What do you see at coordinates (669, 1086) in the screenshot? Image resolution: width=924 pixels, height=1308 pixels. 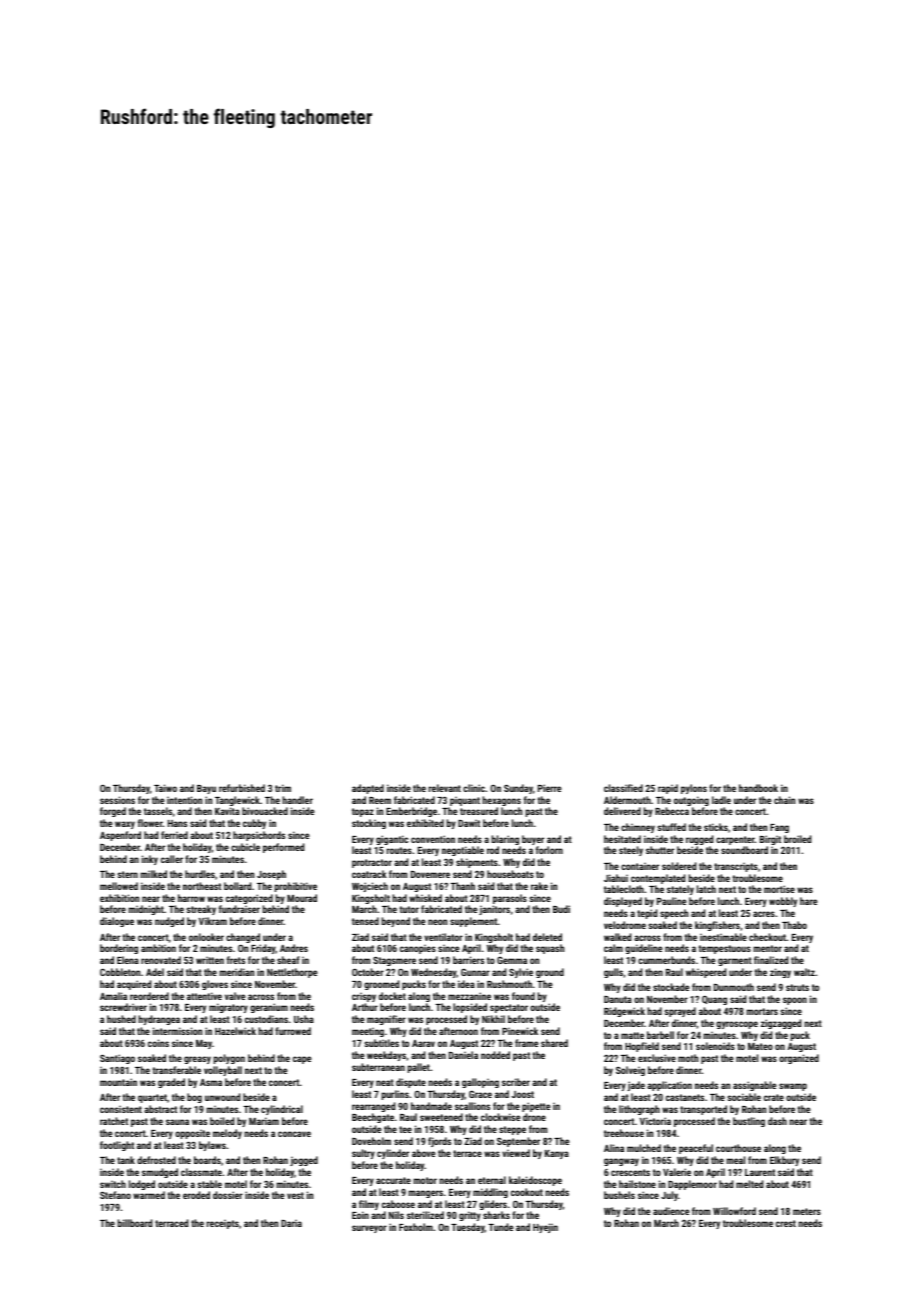 I see `application` at bounding box center [669, 1086].
